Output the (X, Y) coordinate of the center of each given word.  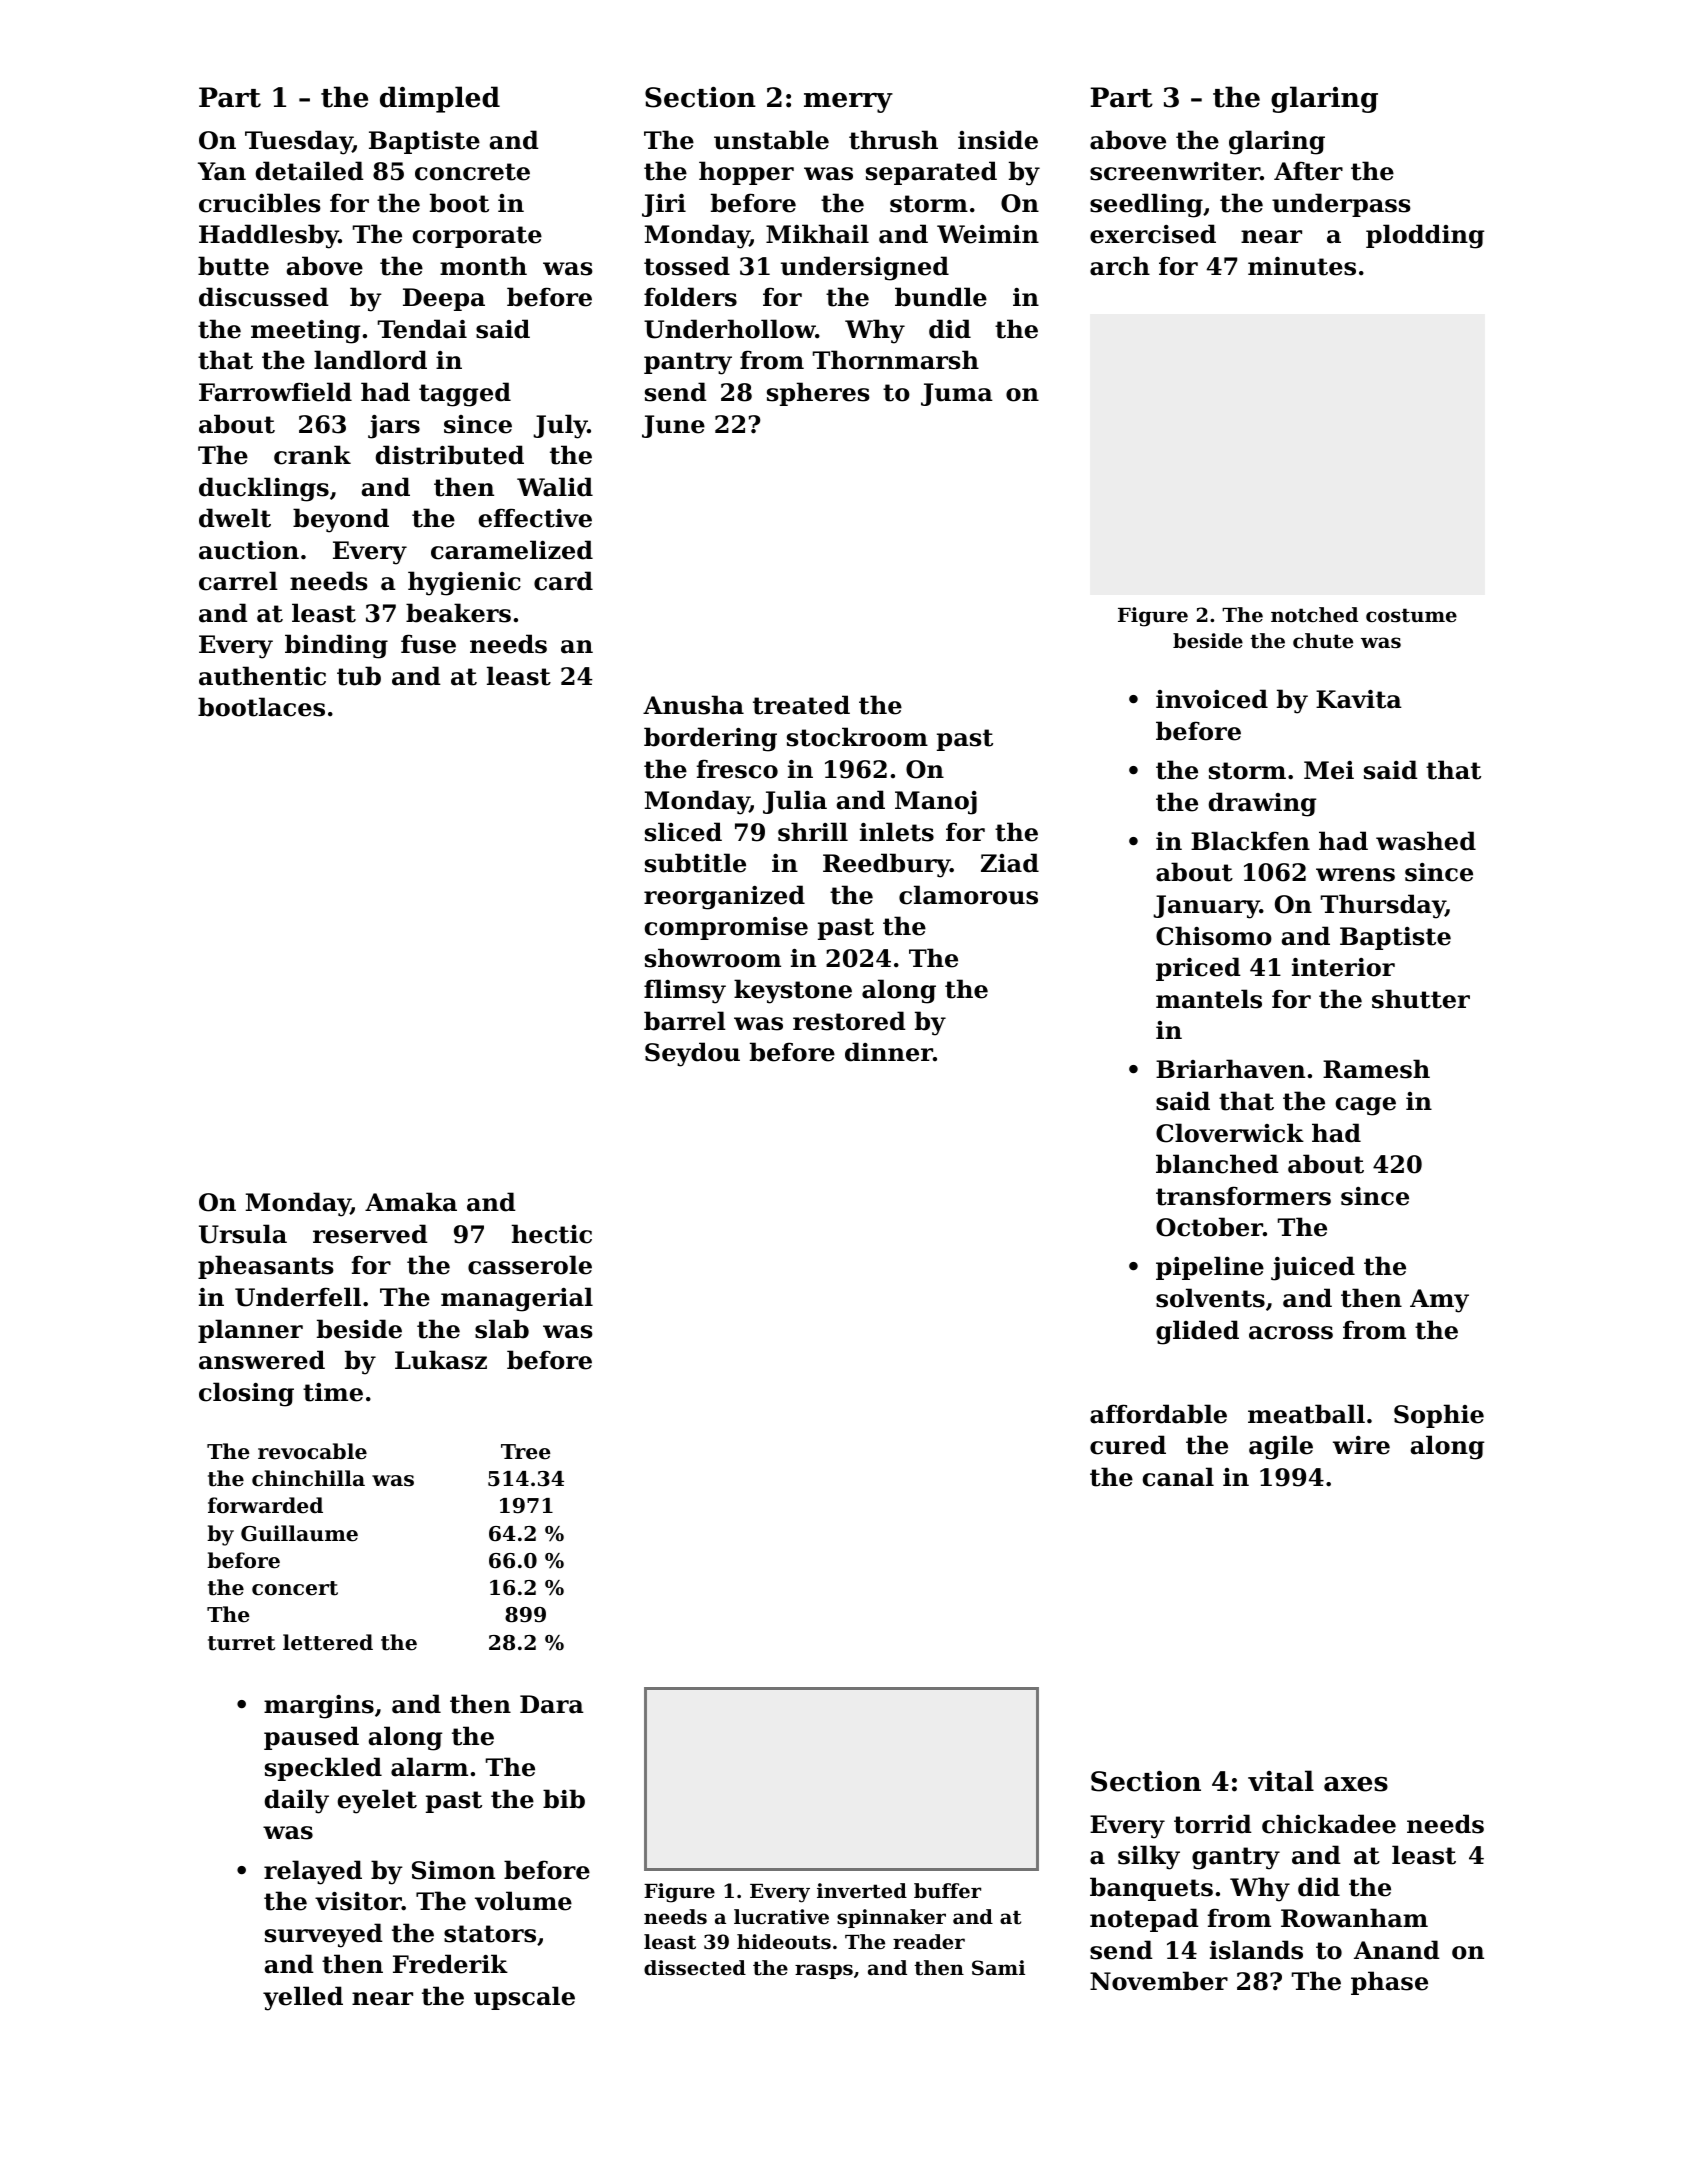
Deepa (444, 299)
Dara (552, 1704)
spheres (818, 394)
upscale (524, 1998)
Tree (526, 1452)
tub (359, 676)
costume (1411, 615)
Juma (957, 394)
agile (1281, 1447)
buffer (947, 1890)
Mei (1329, 770)
